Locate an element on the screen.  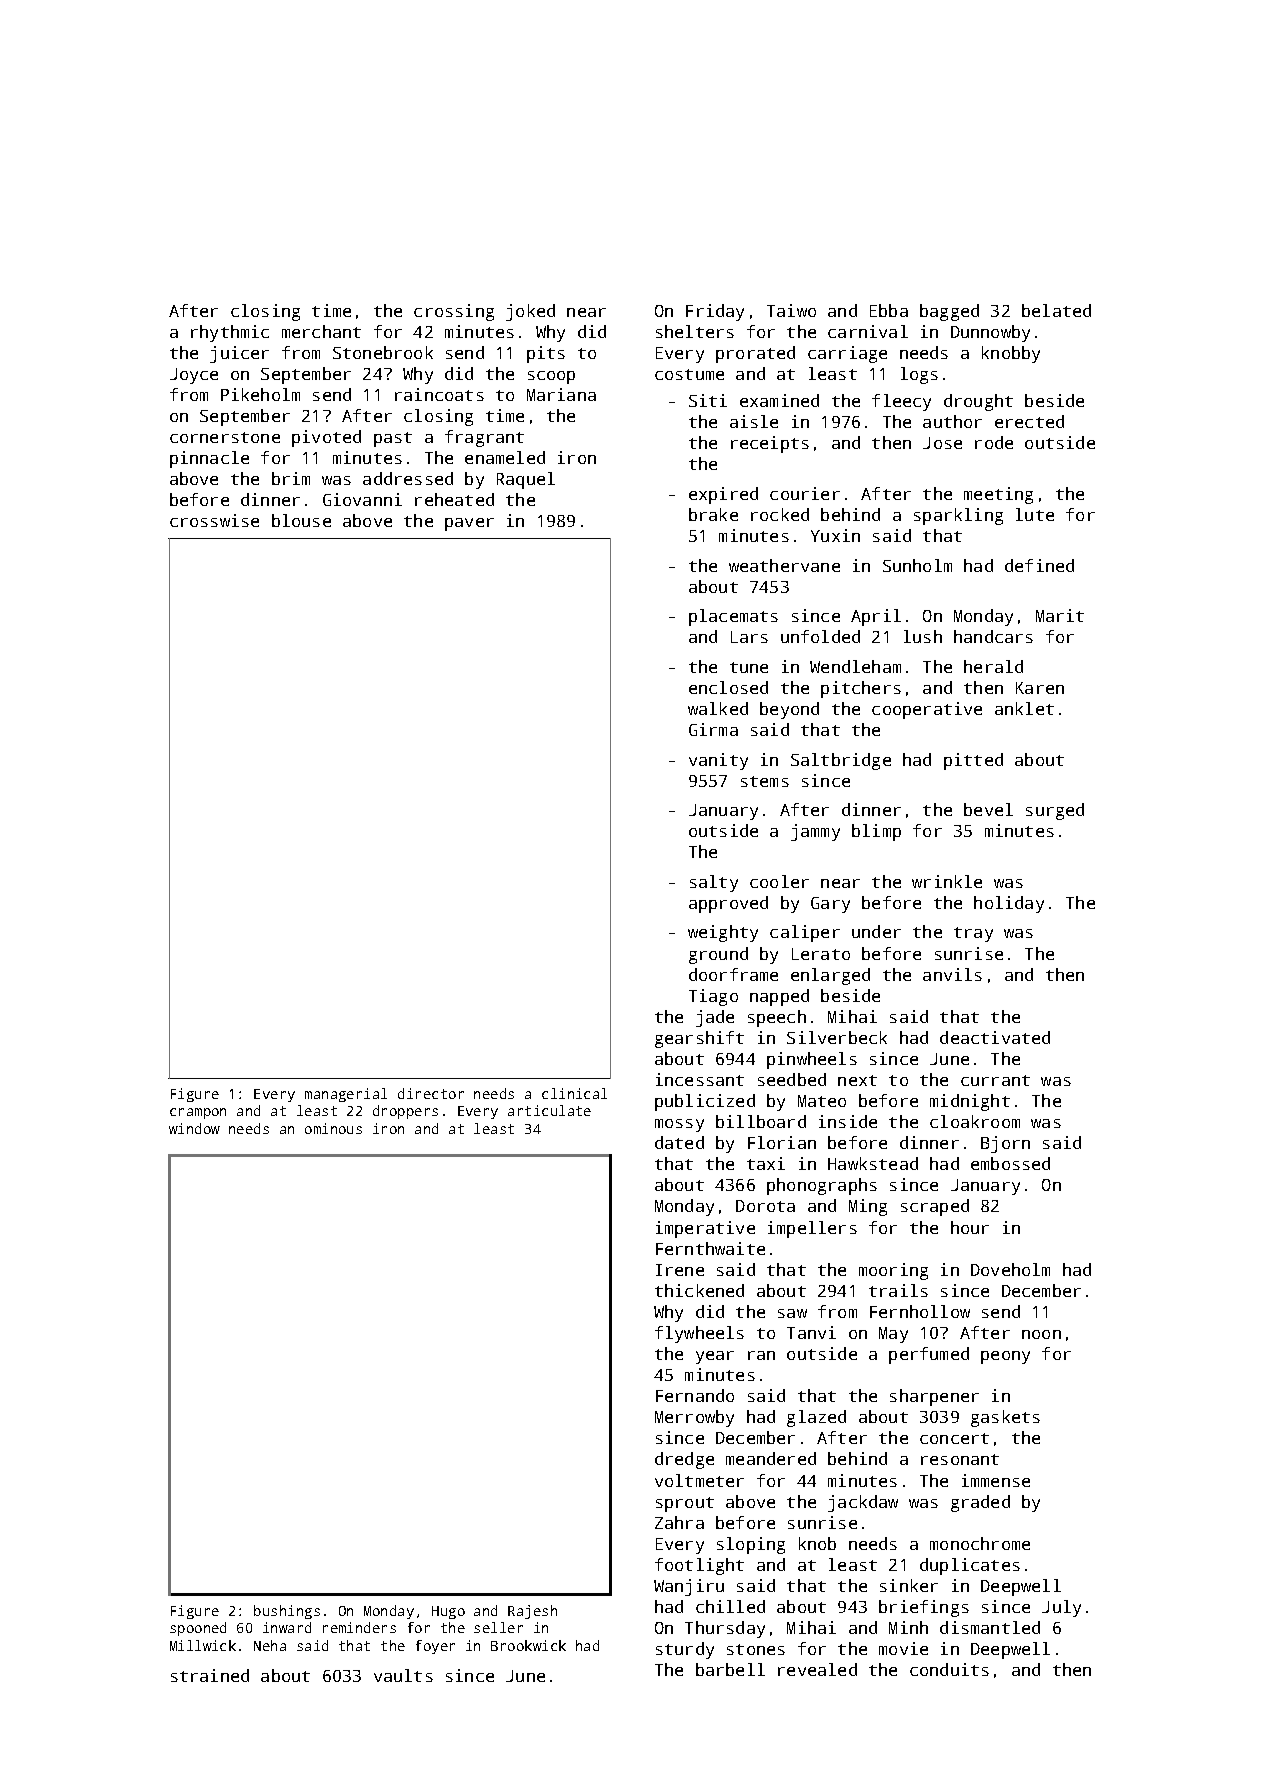
salty is located at coordinates (714, 883).
